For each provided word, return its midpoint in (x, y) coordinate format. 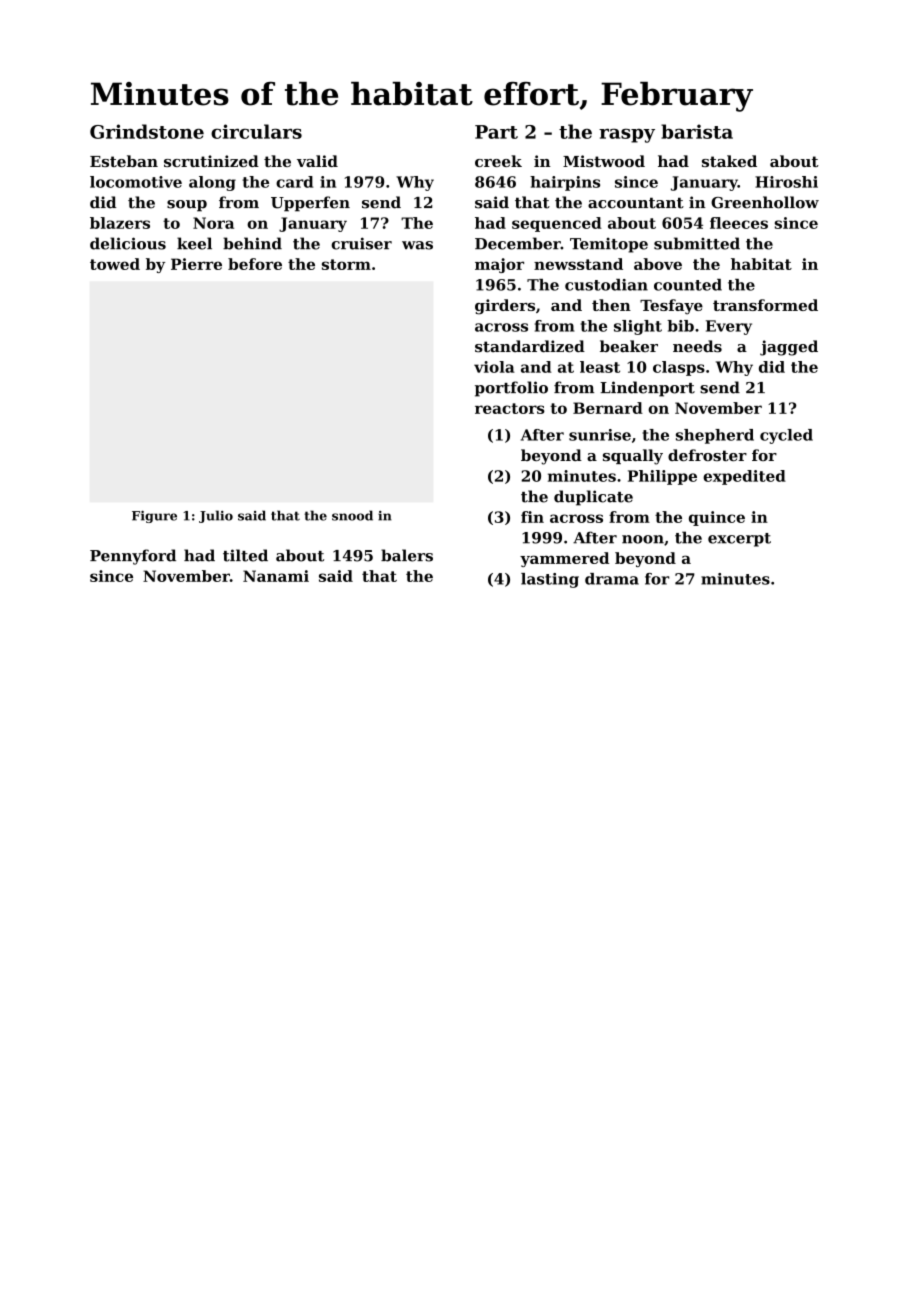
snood (352, 515)
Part (496, 132)
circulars (256, 131)
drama (612, 579)
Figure (154, 516)
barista (697, 131)
